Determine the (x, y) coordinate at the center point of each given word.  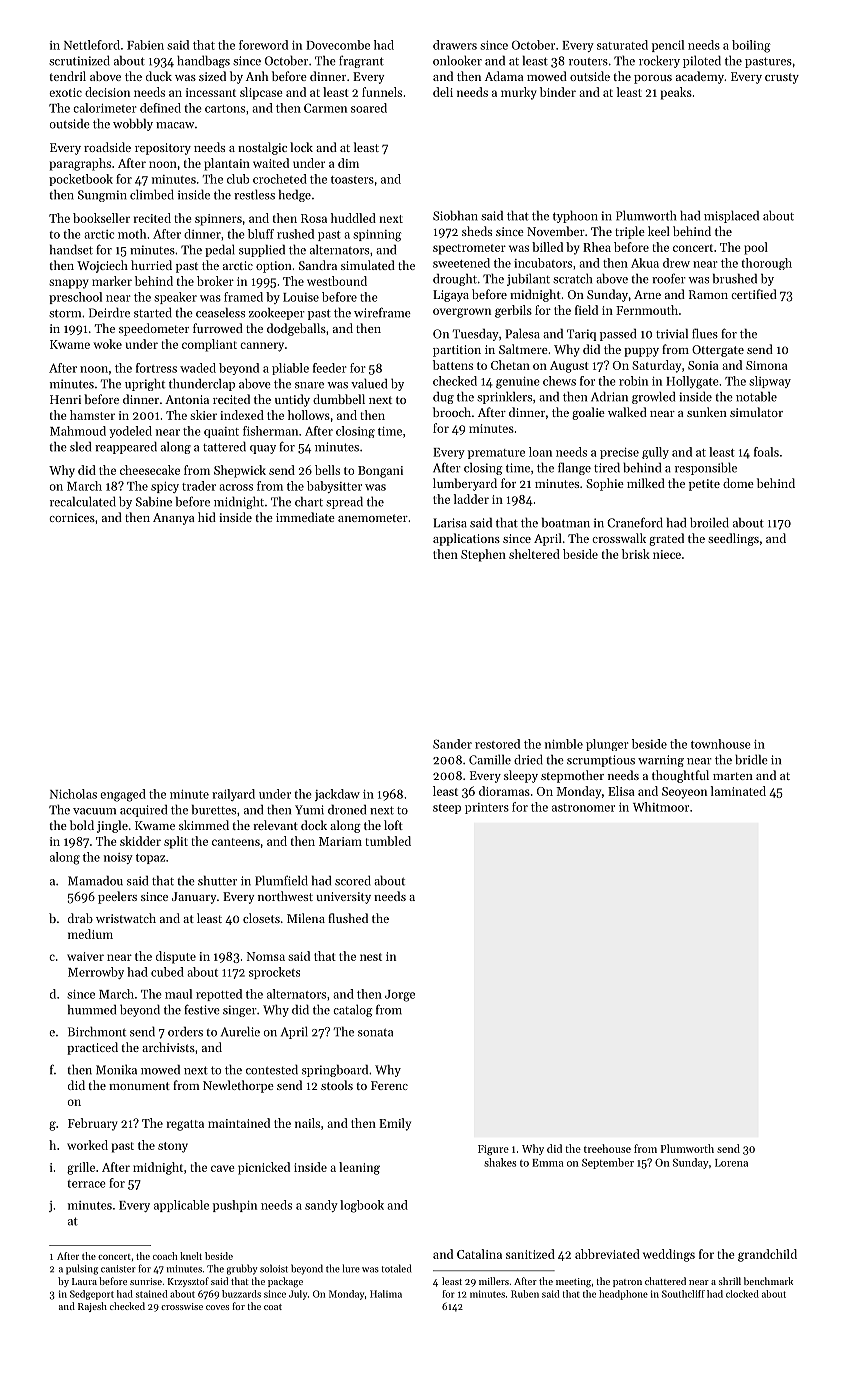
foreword (263, 45)
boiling (751, 46)
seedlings (733, 539)
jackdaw (337, 795)
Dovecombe (338, 45)
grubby (242, 1269)
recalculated (83, 502)
